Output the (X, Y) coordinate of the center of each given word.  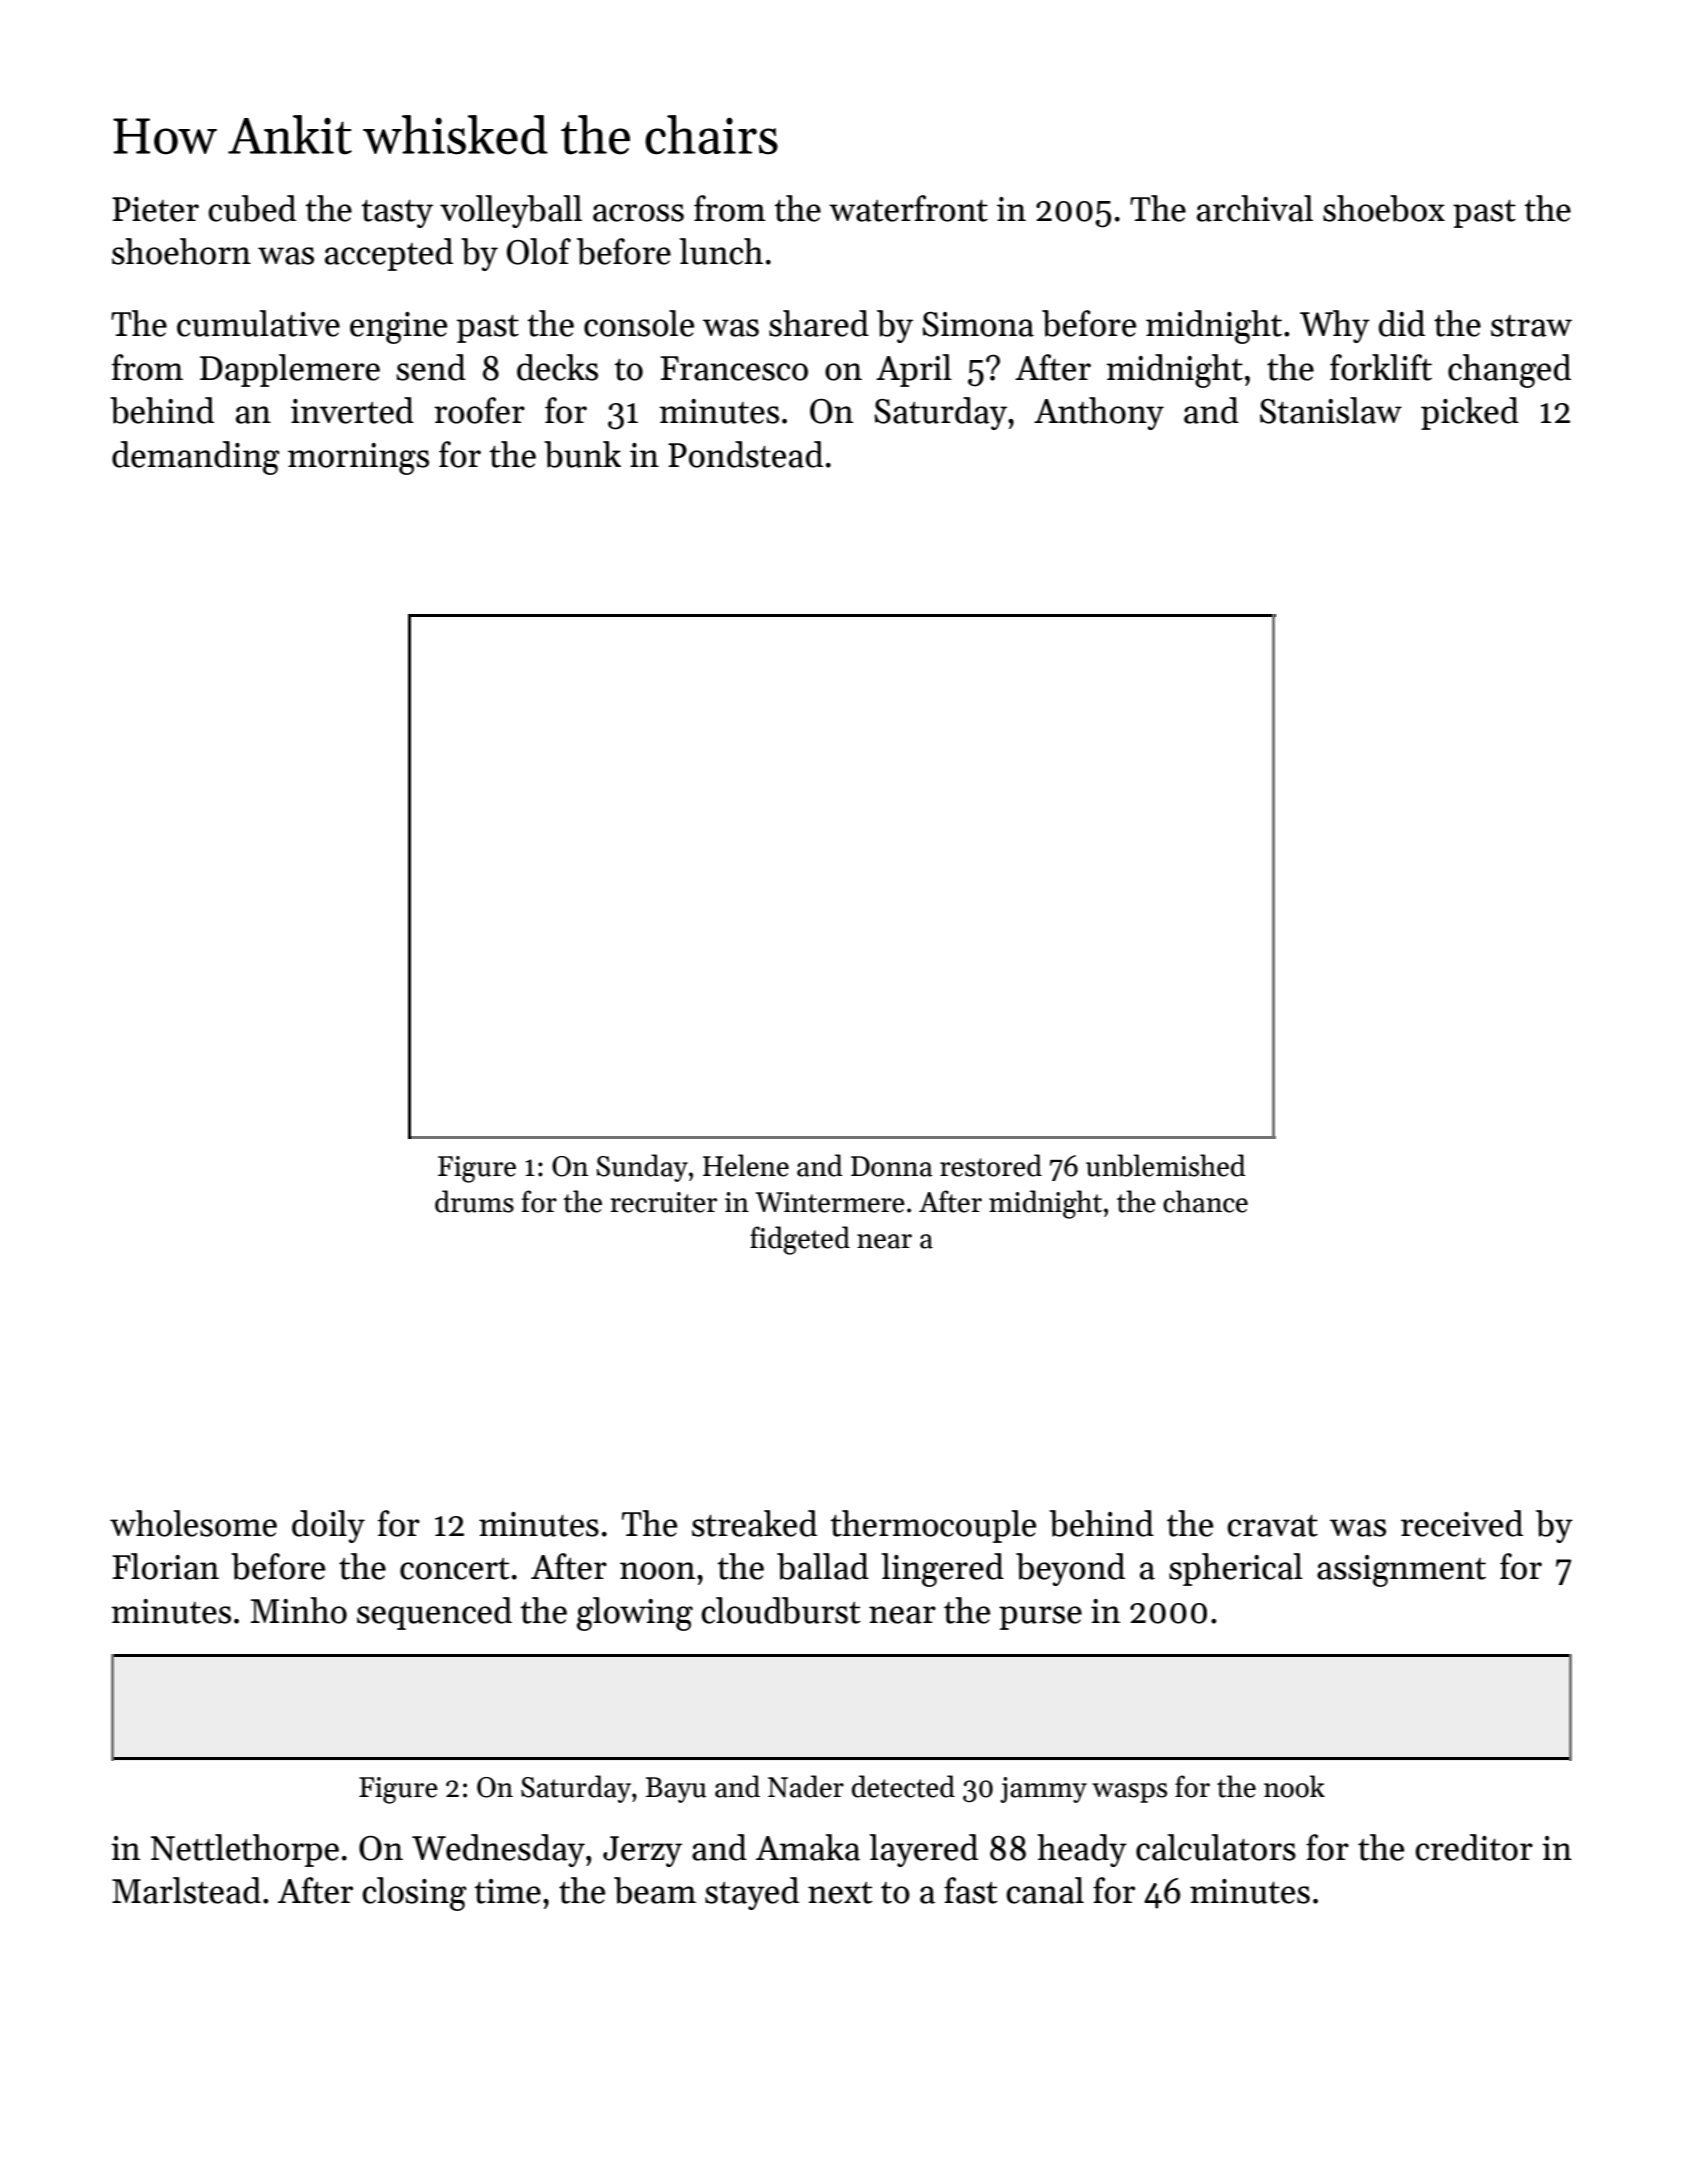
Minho (299, 1610)
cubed (252, 208)
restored (991, 1165)
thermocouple (933, 1526)
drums (474, 1201)
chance (1205, 1201)
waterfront (908, 208)
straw (1531, 326)
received (1462, 1523)
